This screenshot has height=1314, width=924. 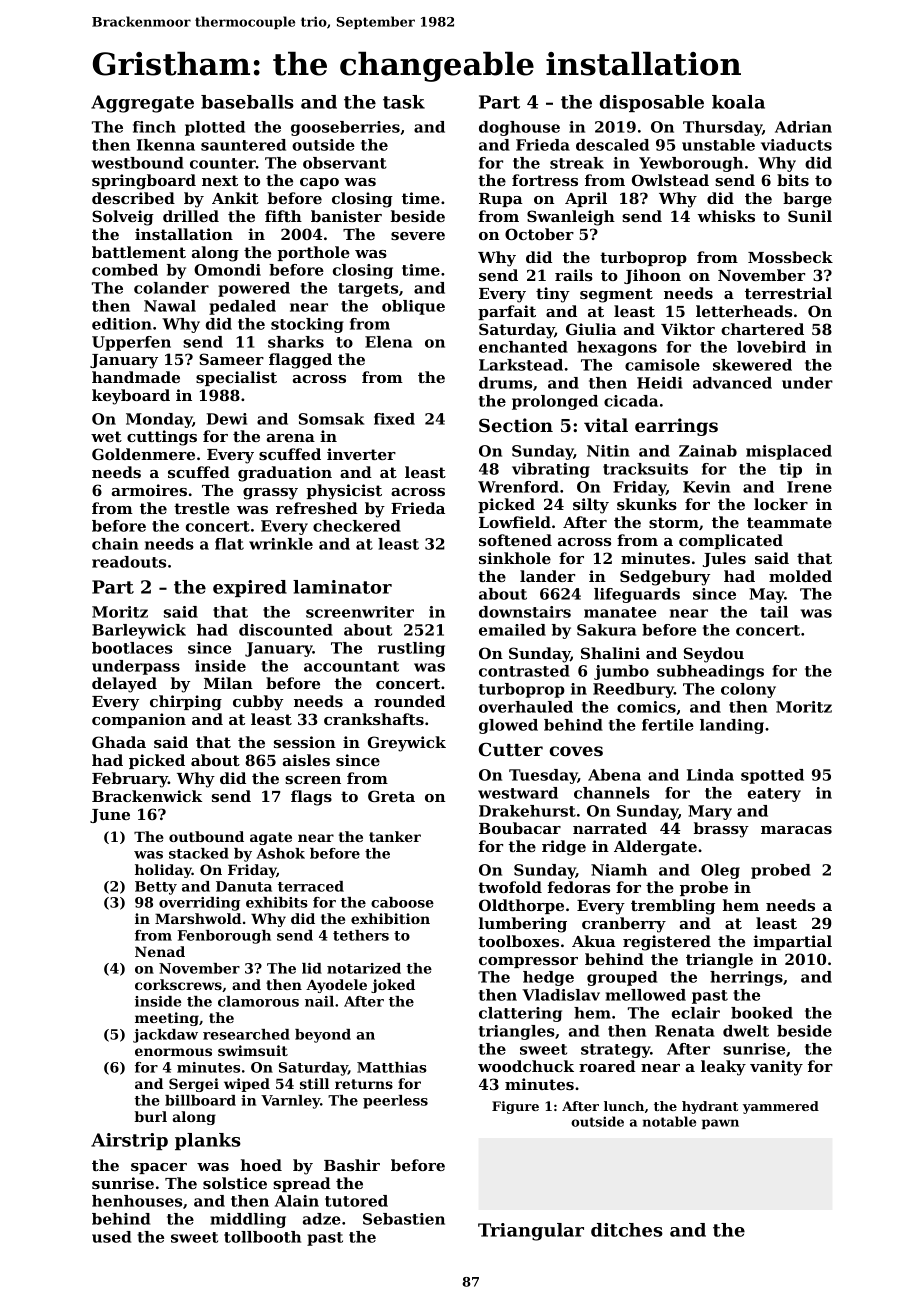 I want to click on aisles, so click(x=306, y=760).
